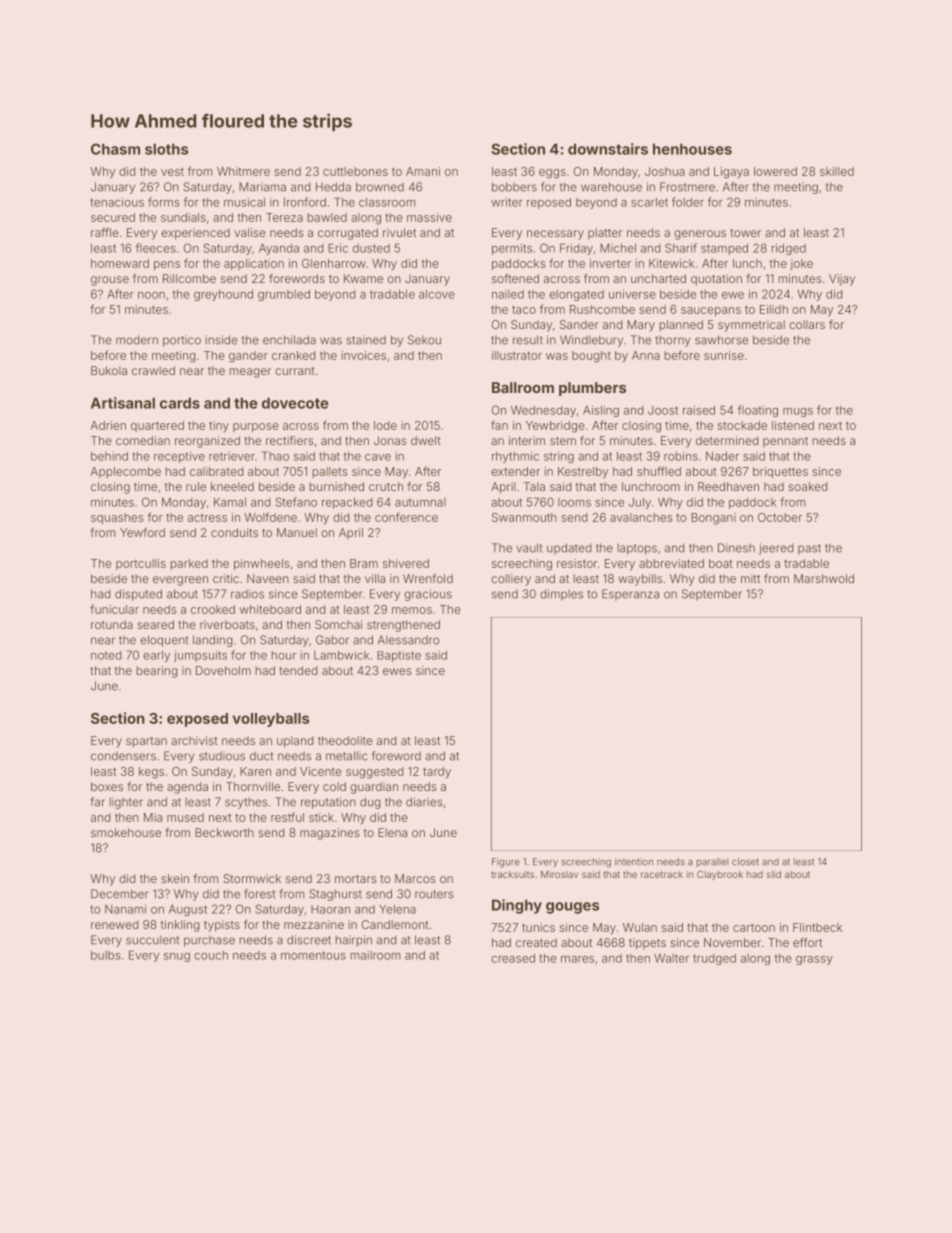 The width and height of the screenshot is (952, 1233). What do you see at coordinates (745, 862) in the screenshot?
I see `closet` at bounding box center [745, 862].
